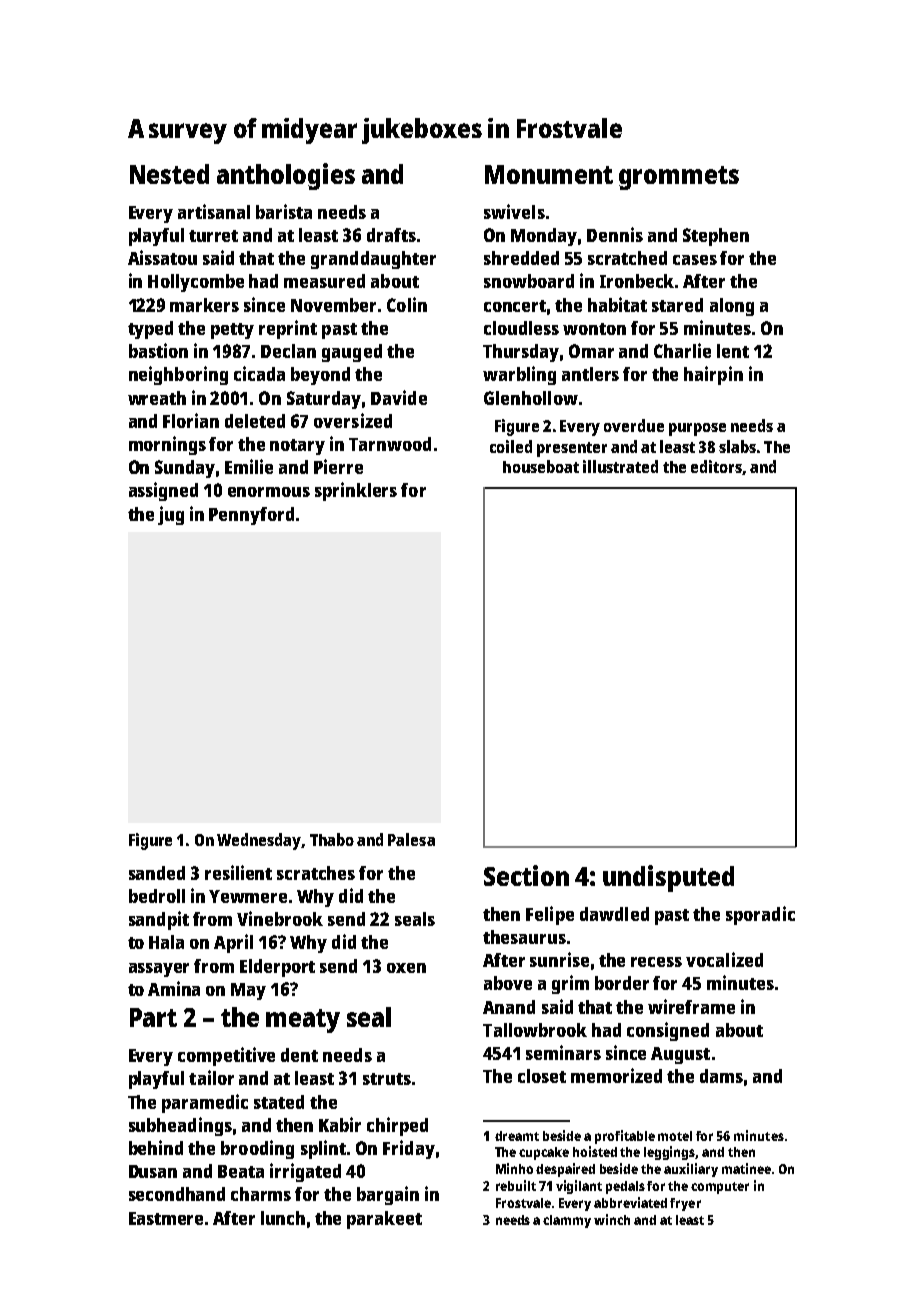 This image has width=924, height=1311. What do you see at coordinates (685, 1204) in the image?
I see `fryer` at bounding box center [685, 1204].
